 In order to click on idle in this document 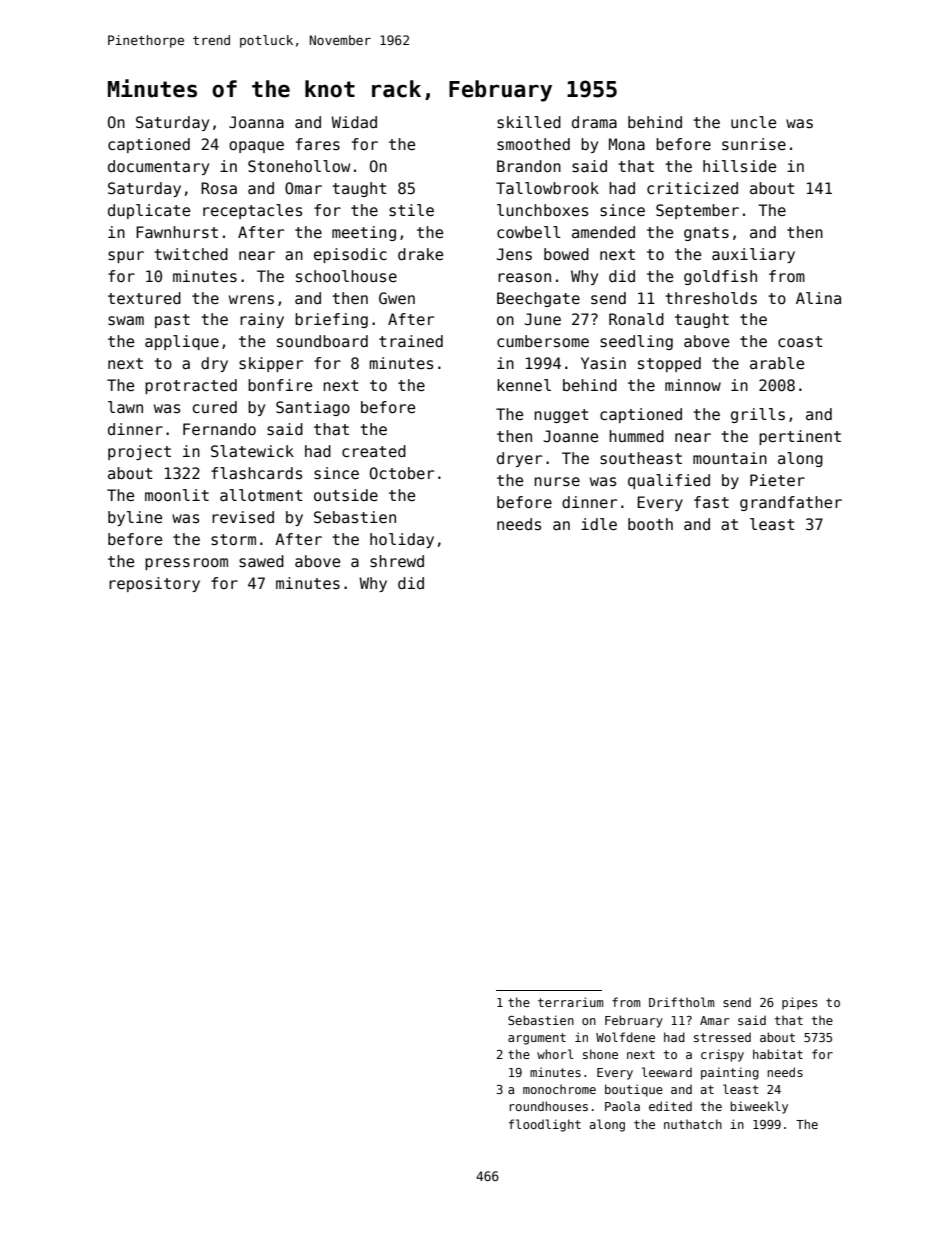, I will do `click(599, 524)`.
